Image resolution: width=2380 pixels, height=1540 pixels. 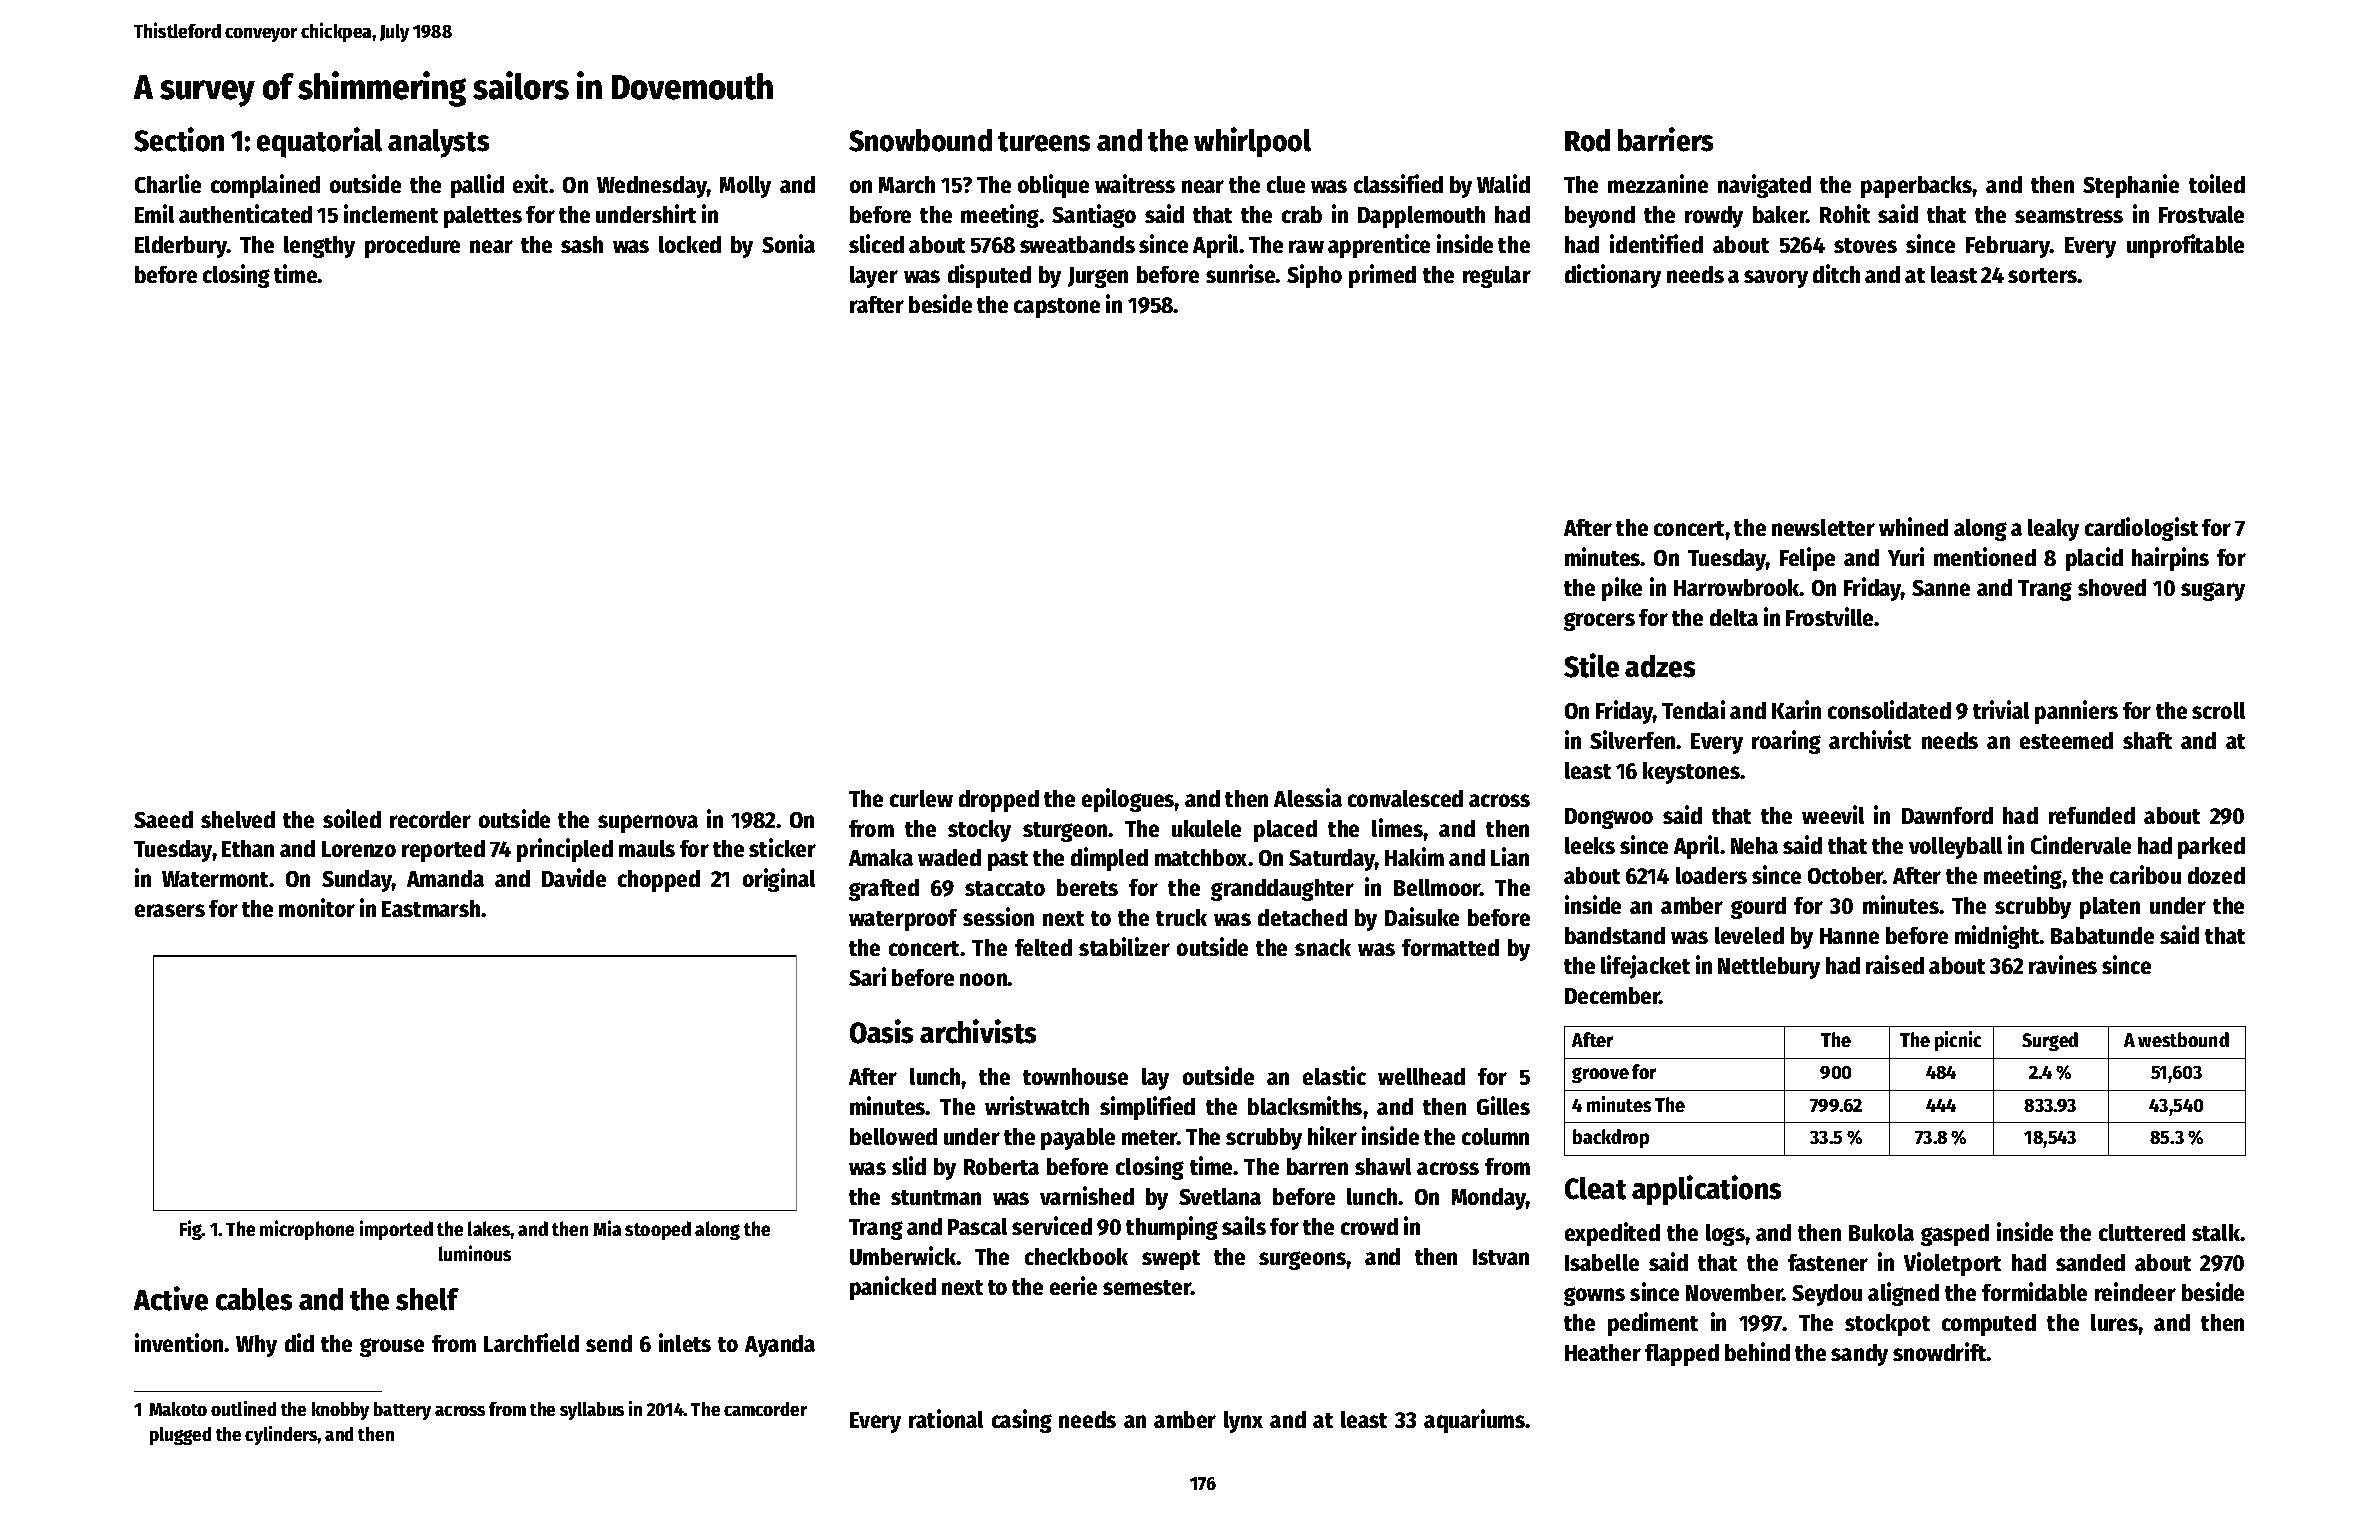 I want to click on recorder, so click(x=430, y=819).
